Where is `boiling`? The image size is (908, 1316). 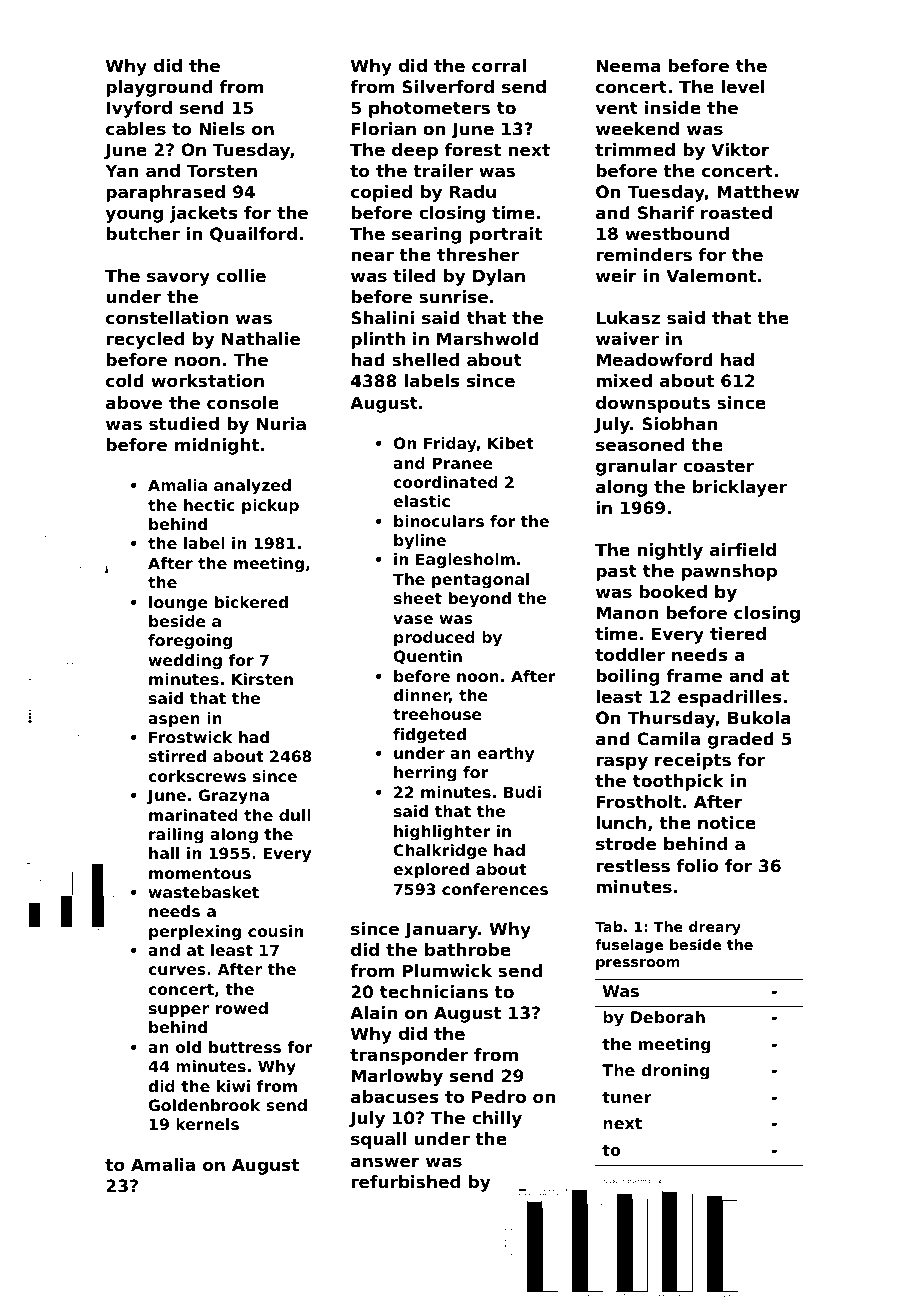 boiling is located at coordinates (627, 677).
